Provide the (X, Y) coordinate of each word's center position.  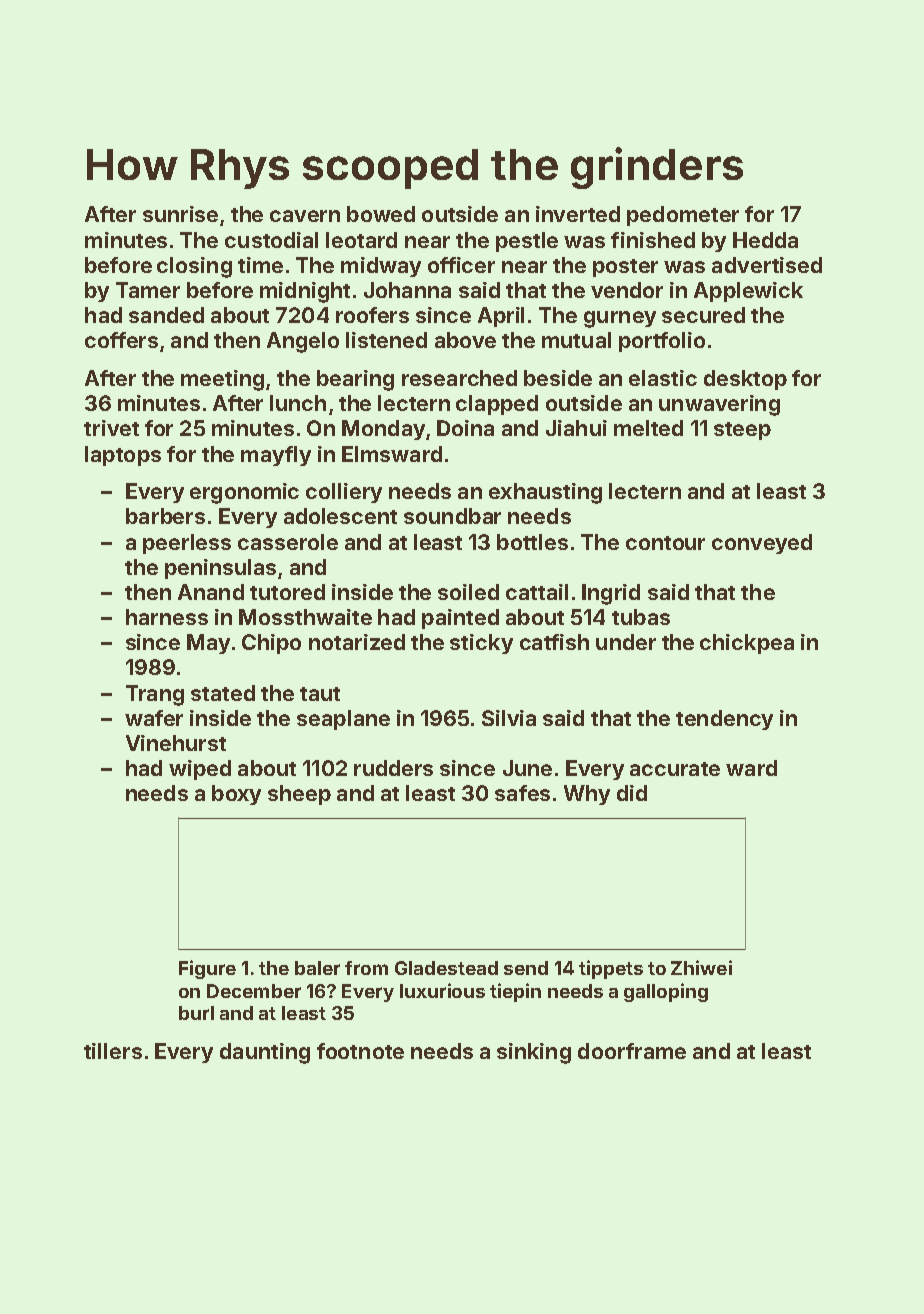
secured (703, 315)
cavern (305, 216)
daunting (265, 1053)
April (501, 317)
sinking (534, 1053)
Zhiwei (701, 967)
